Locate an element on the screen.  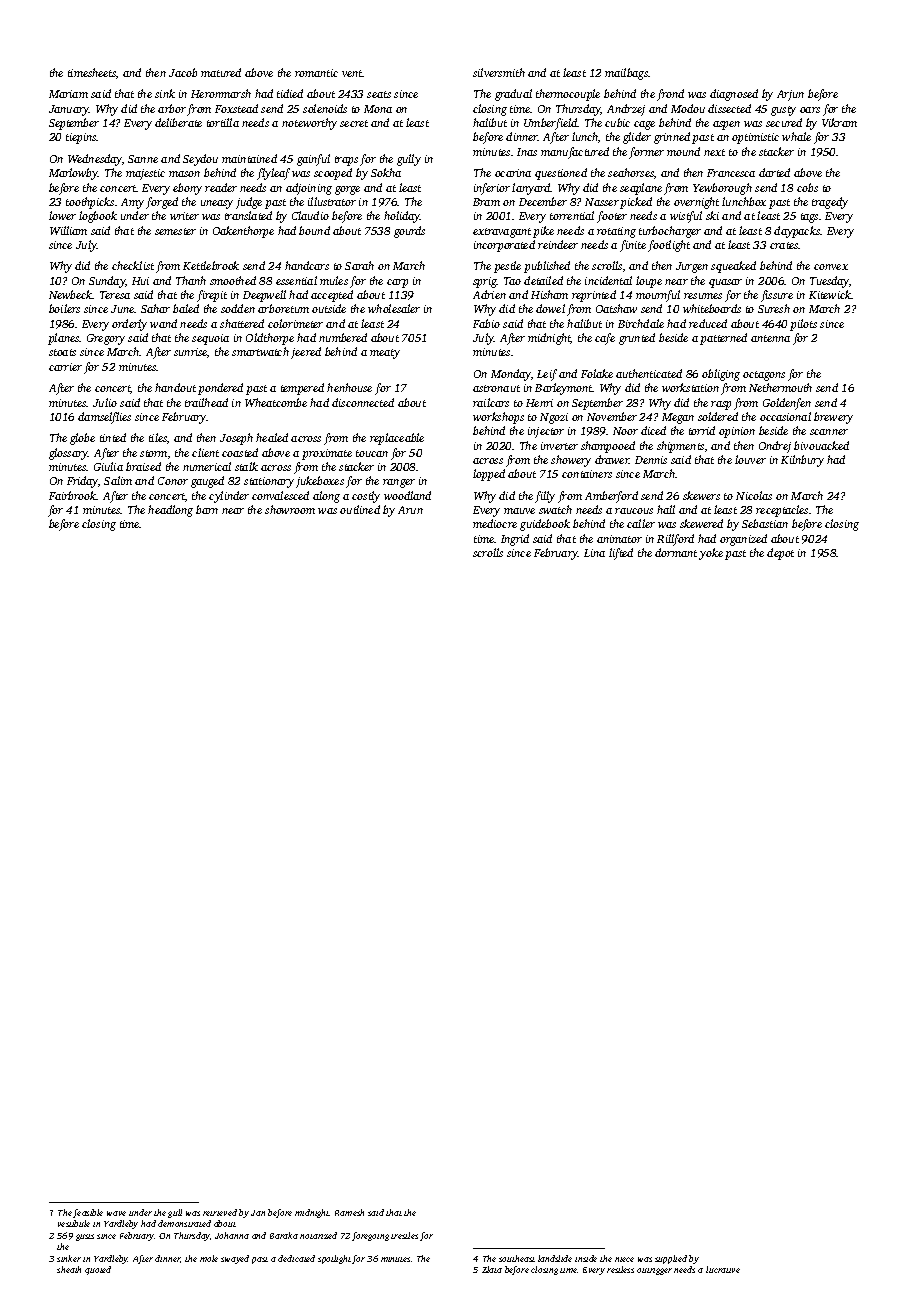
sheath is located at coordinates (69, 1269).
